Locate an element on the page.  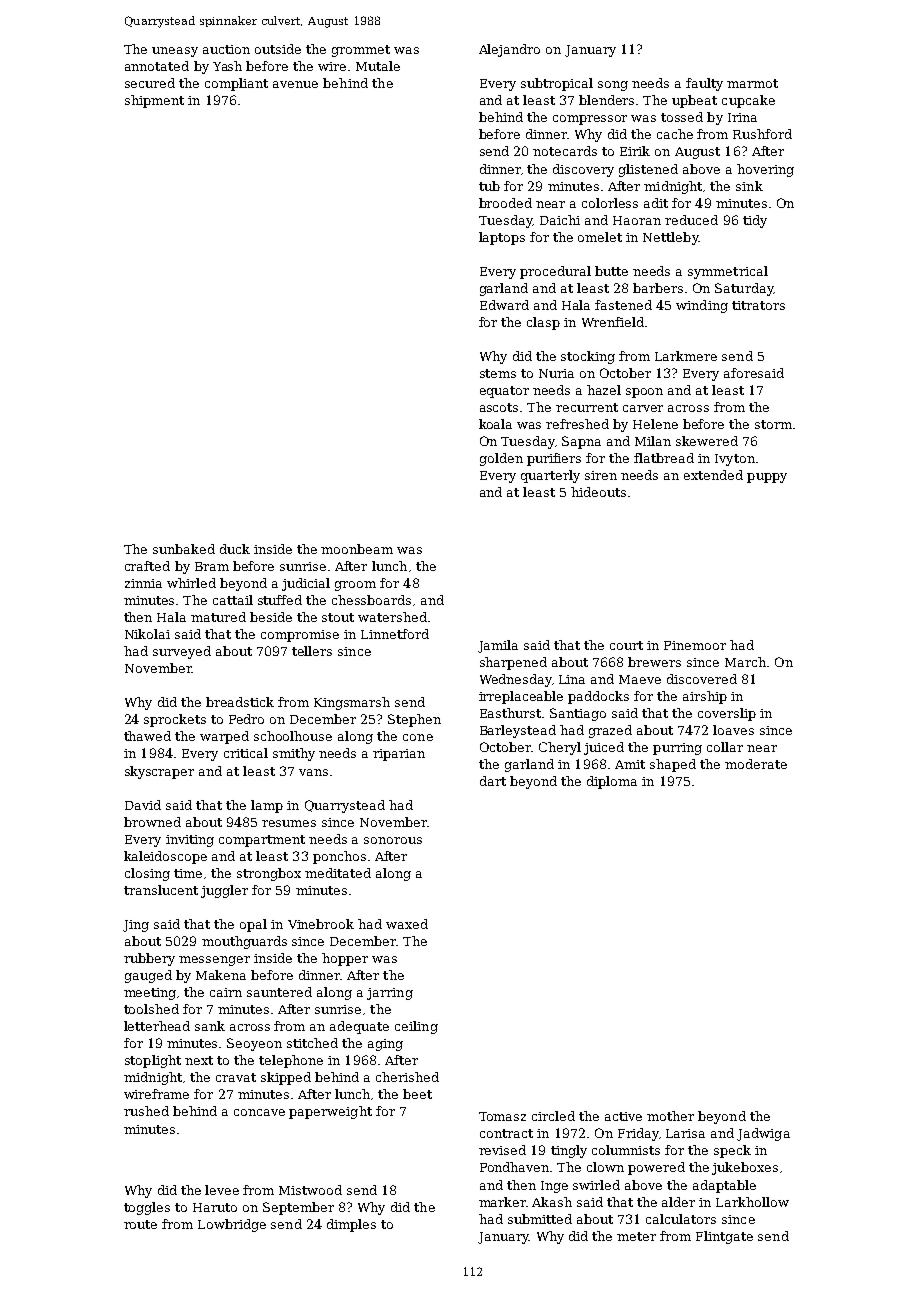
Nuria is located at coordinates (556, 373).
